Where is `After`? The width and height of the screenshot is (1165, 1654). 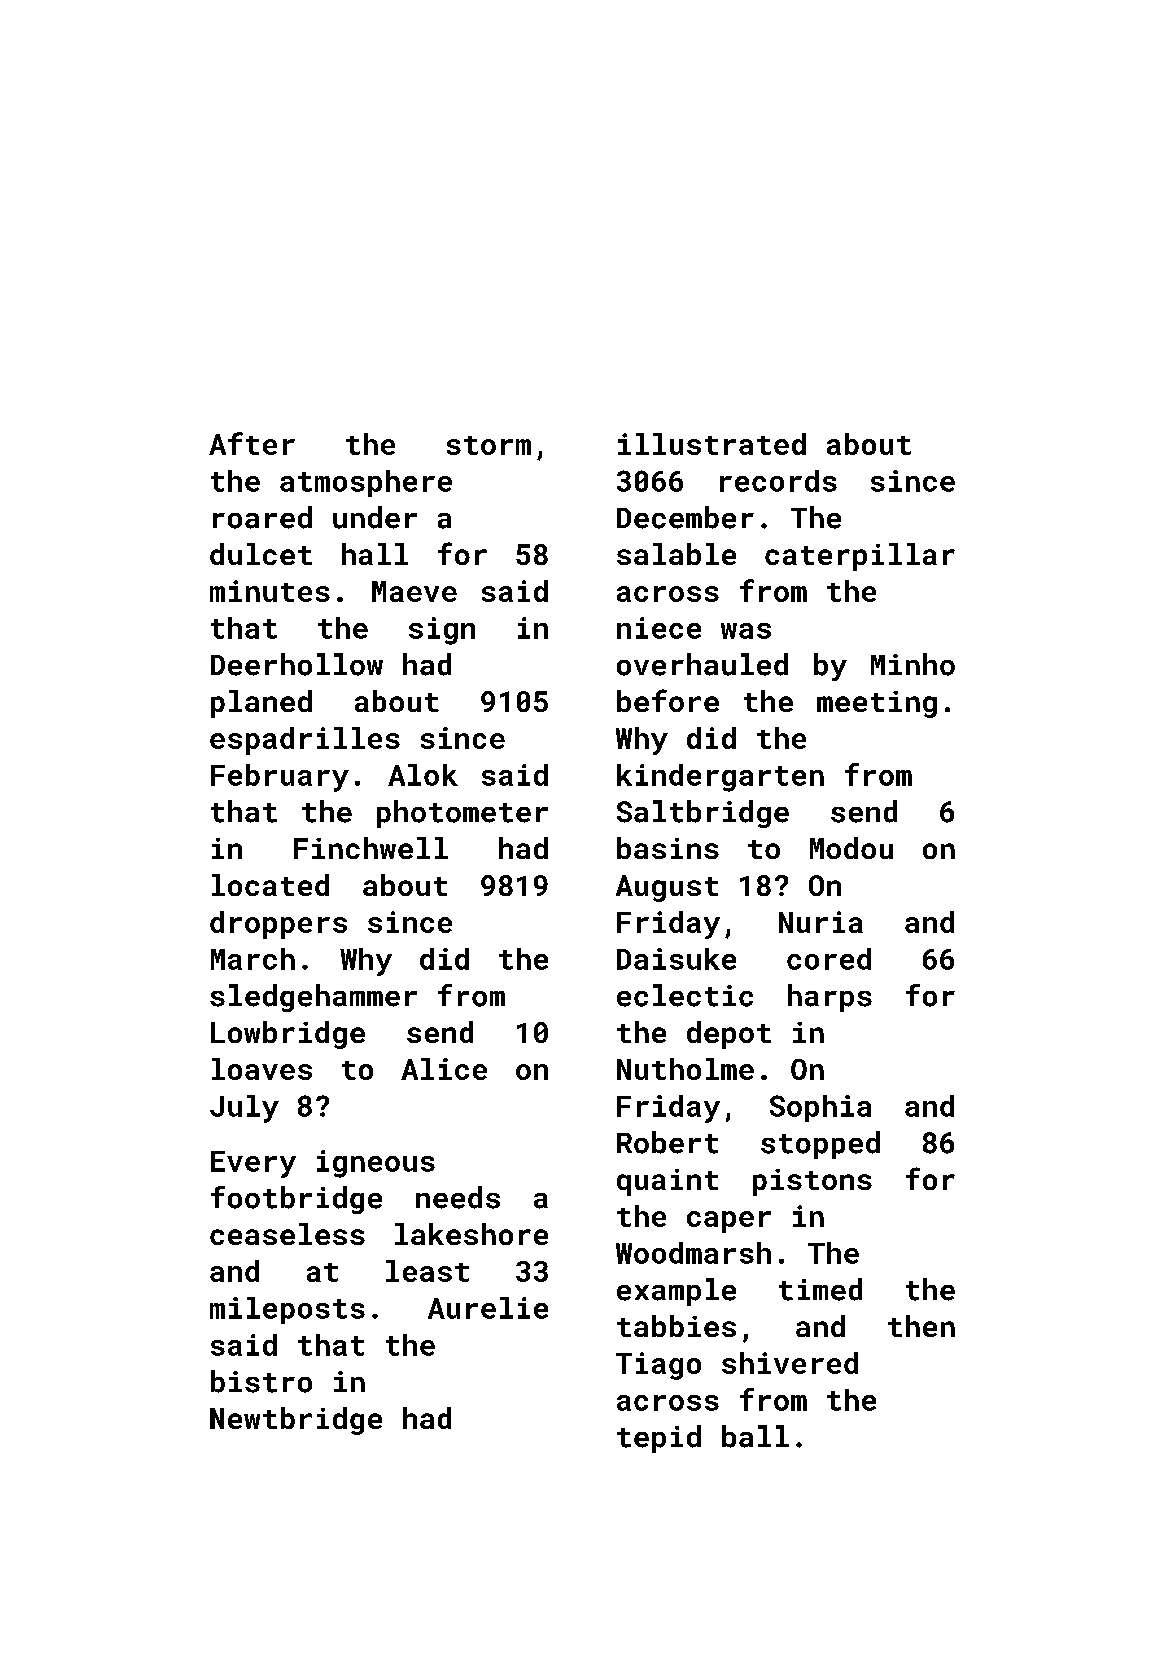 After is located at coordinates (252, 443).
